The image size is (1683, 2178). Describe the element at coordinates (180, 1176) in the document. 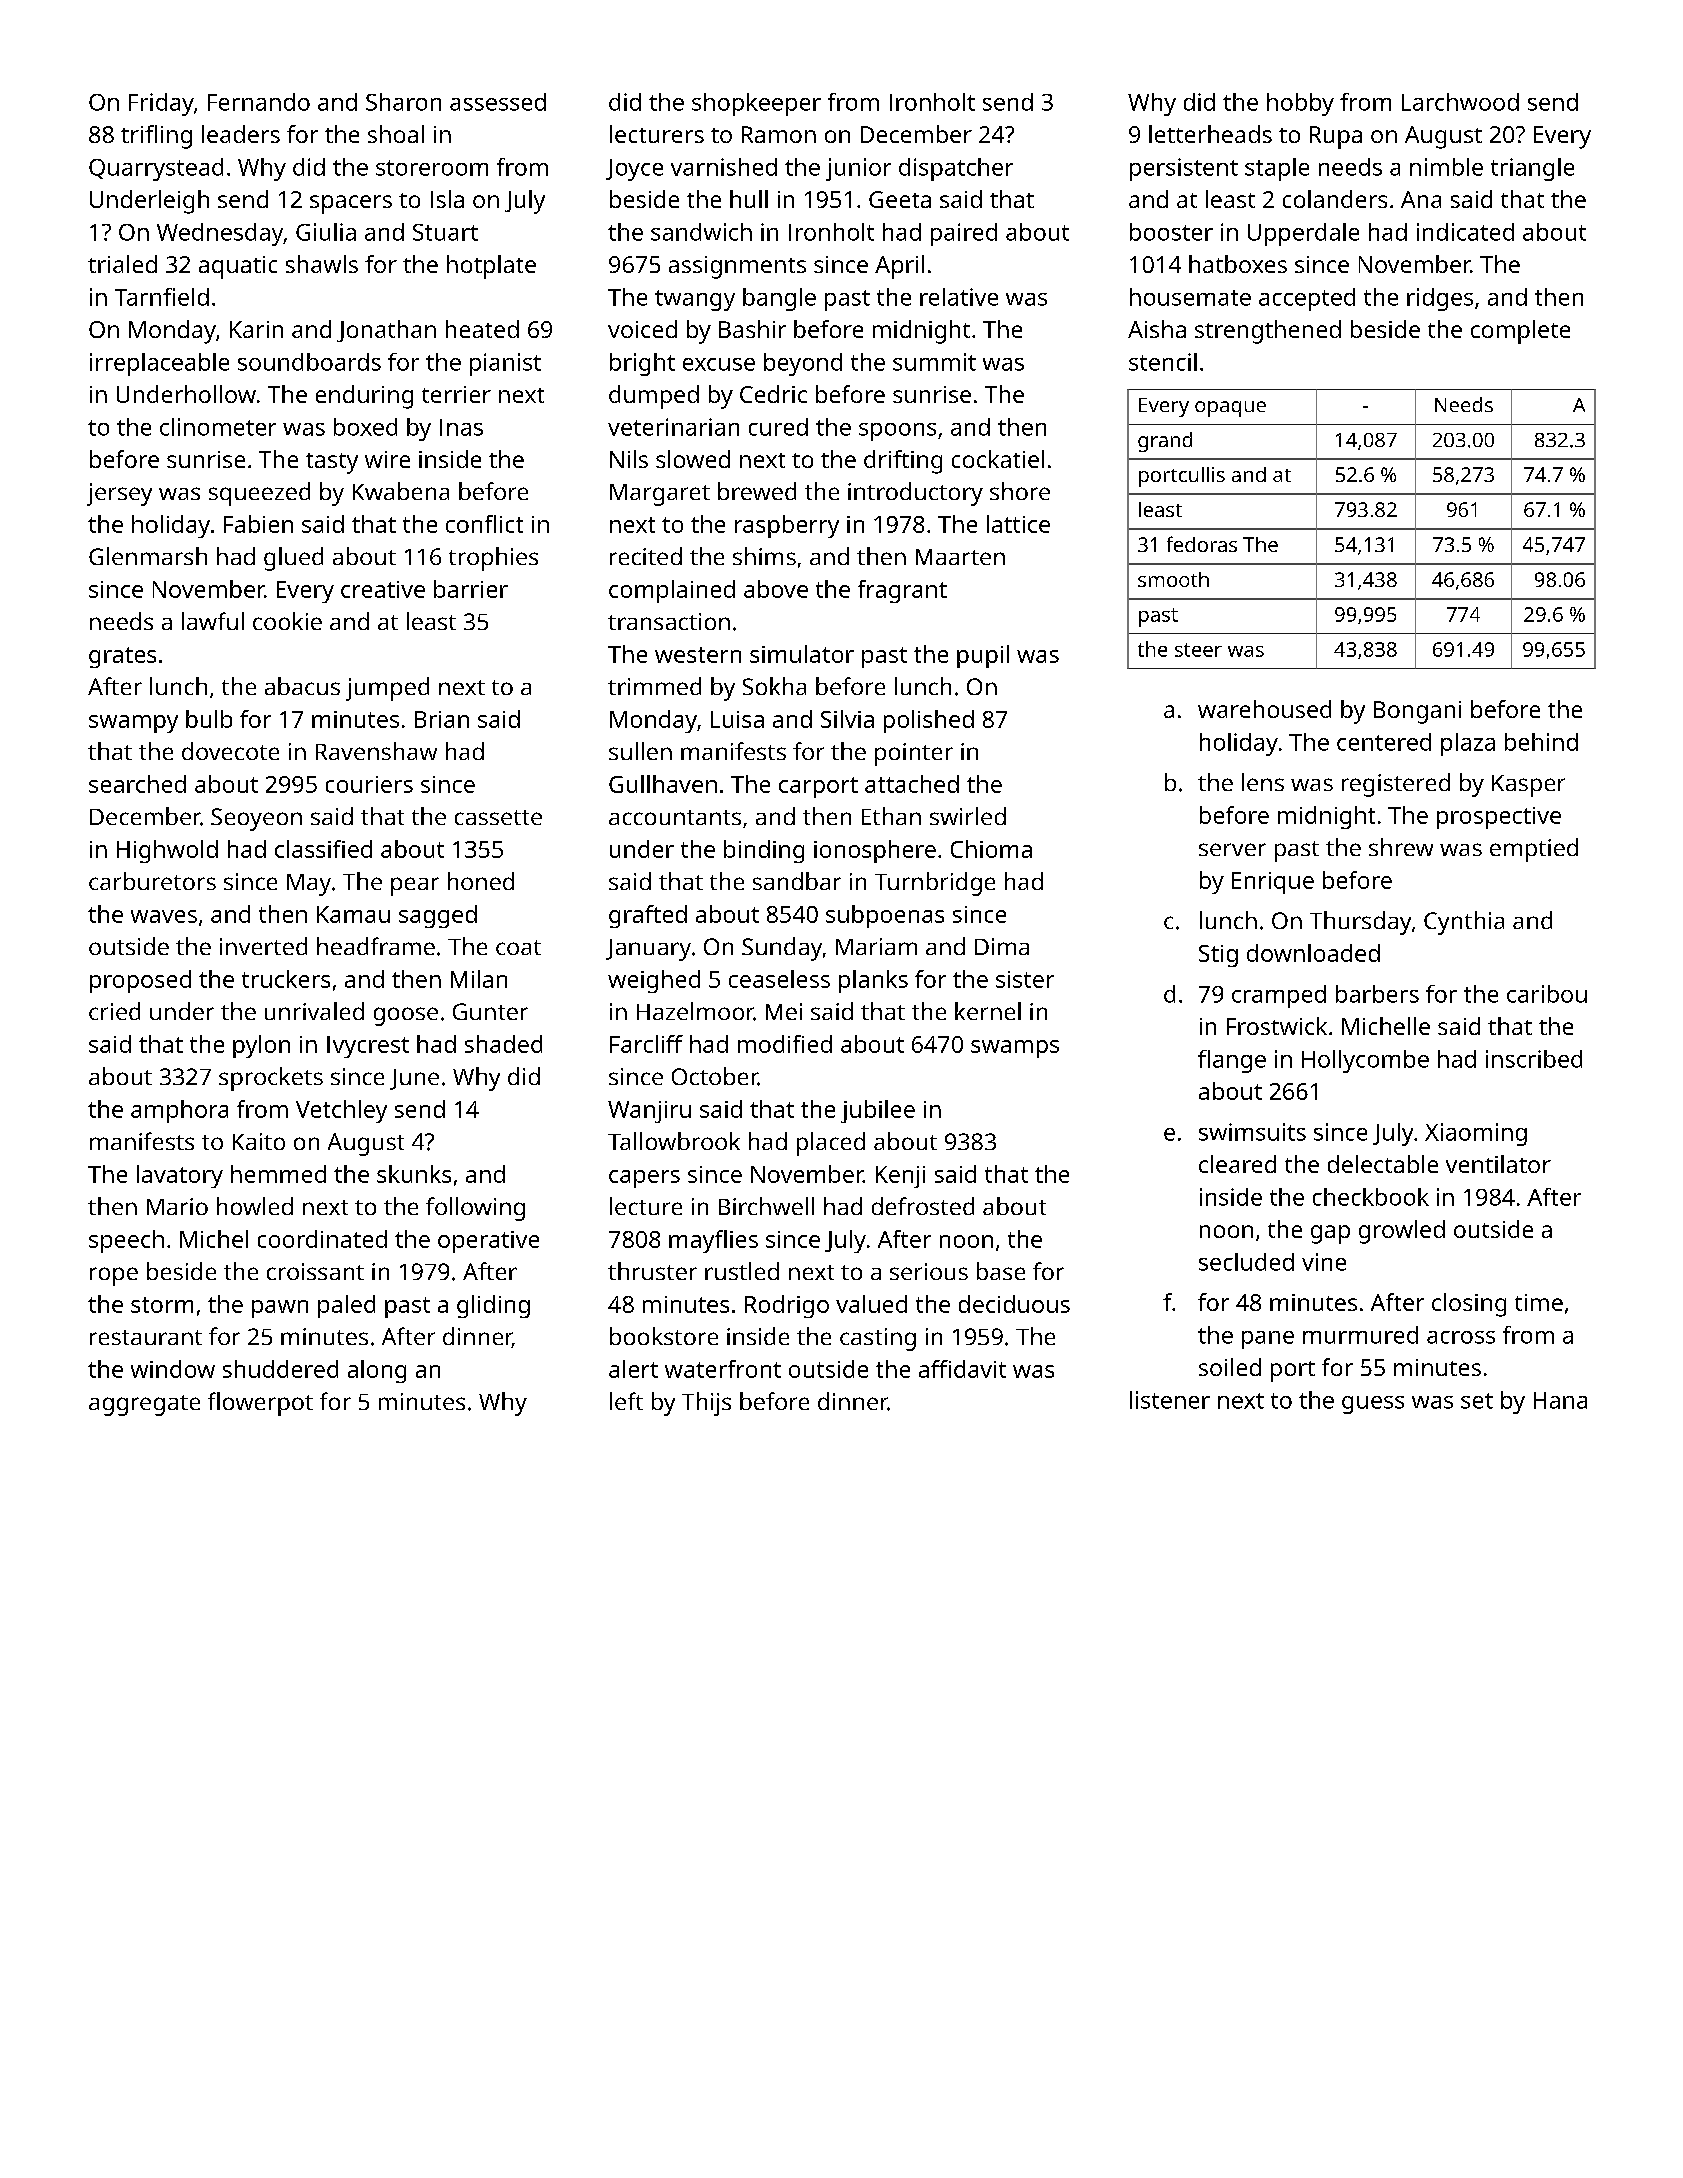

I see `lavatory` at that location.
